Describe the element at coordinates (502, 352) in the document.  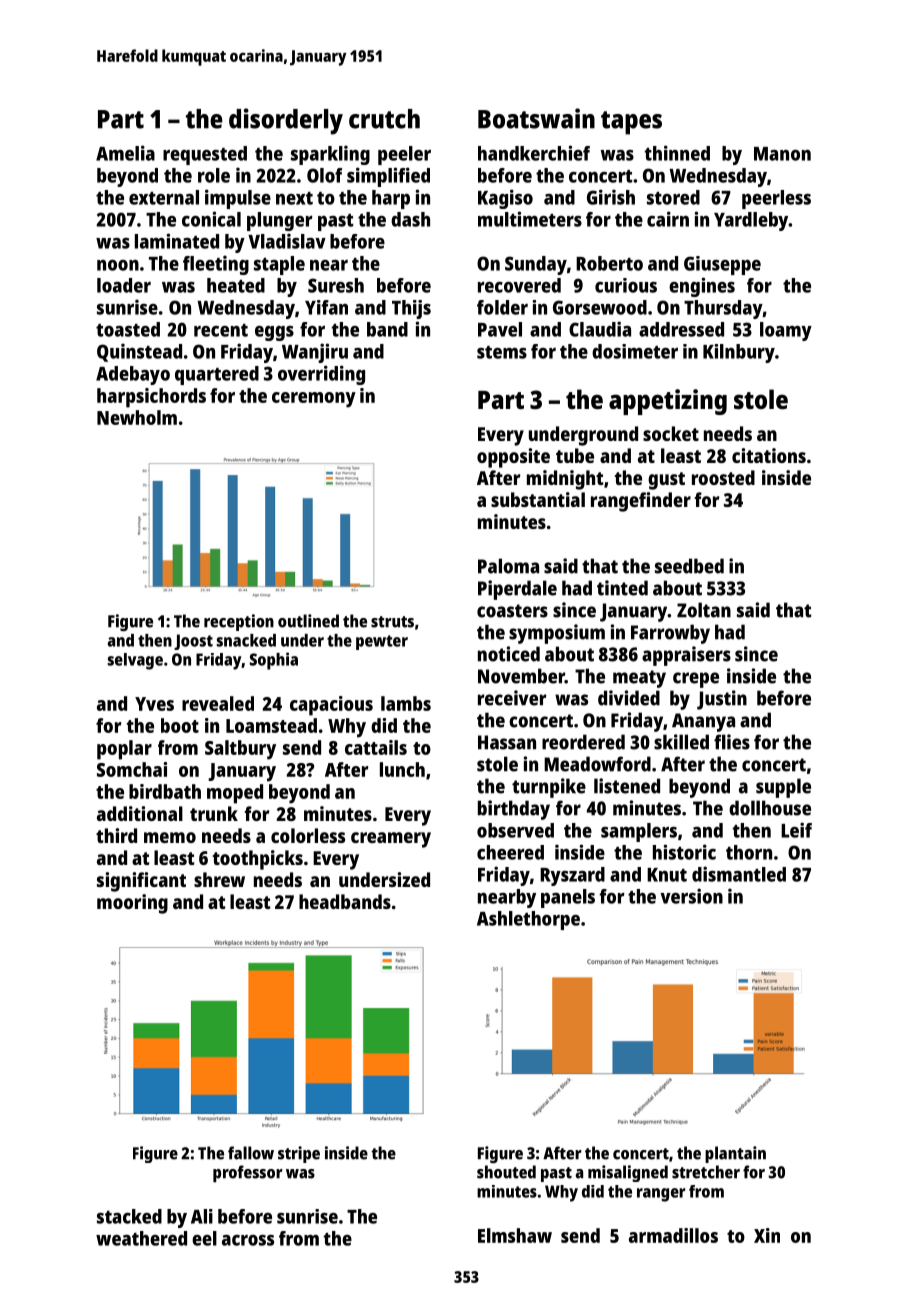
I see `stems` at that location.
